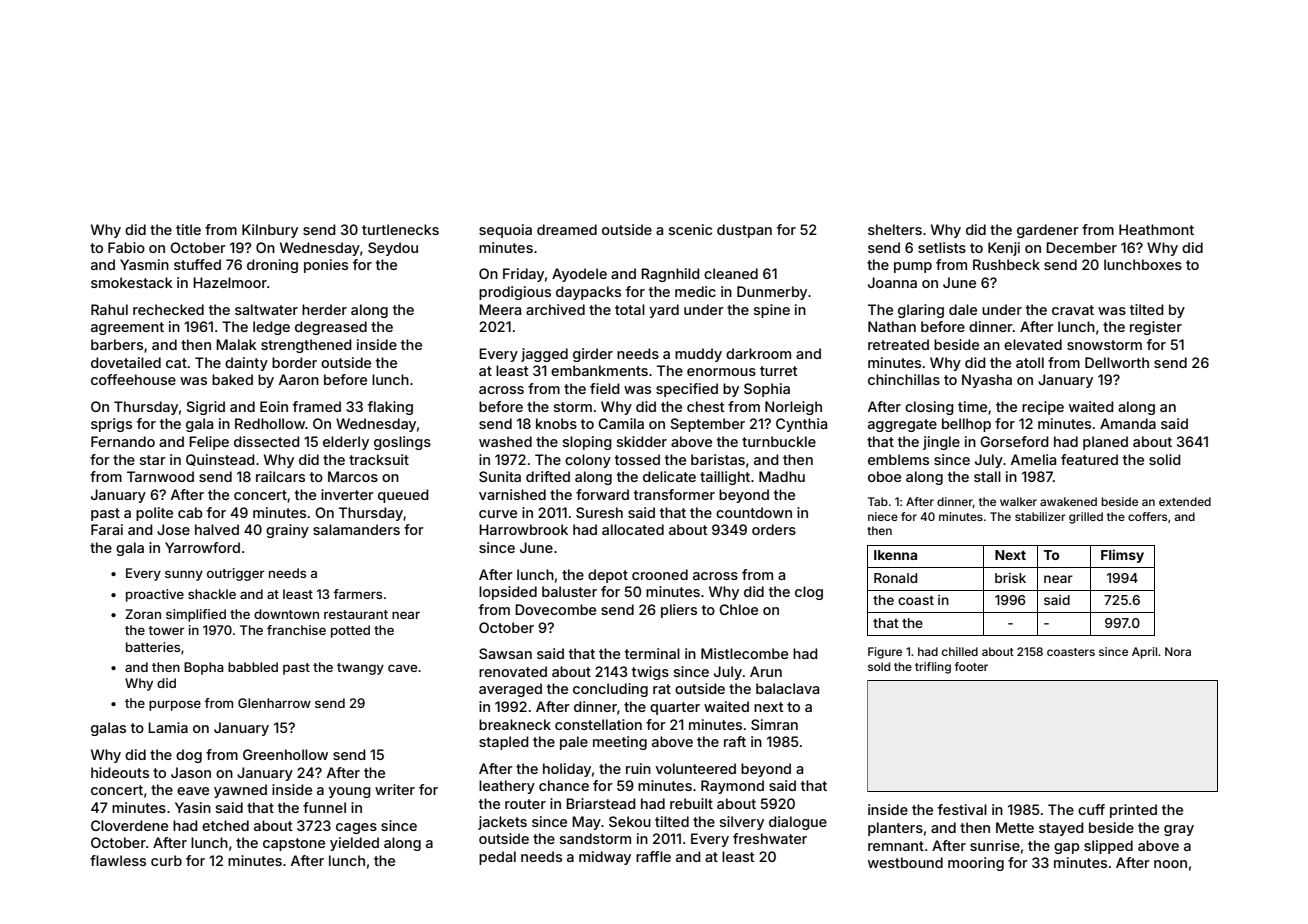 This page has height=924, width=1308. Describe the element at coordinates (326, 266) in the page. I see `ponies` at that location.
